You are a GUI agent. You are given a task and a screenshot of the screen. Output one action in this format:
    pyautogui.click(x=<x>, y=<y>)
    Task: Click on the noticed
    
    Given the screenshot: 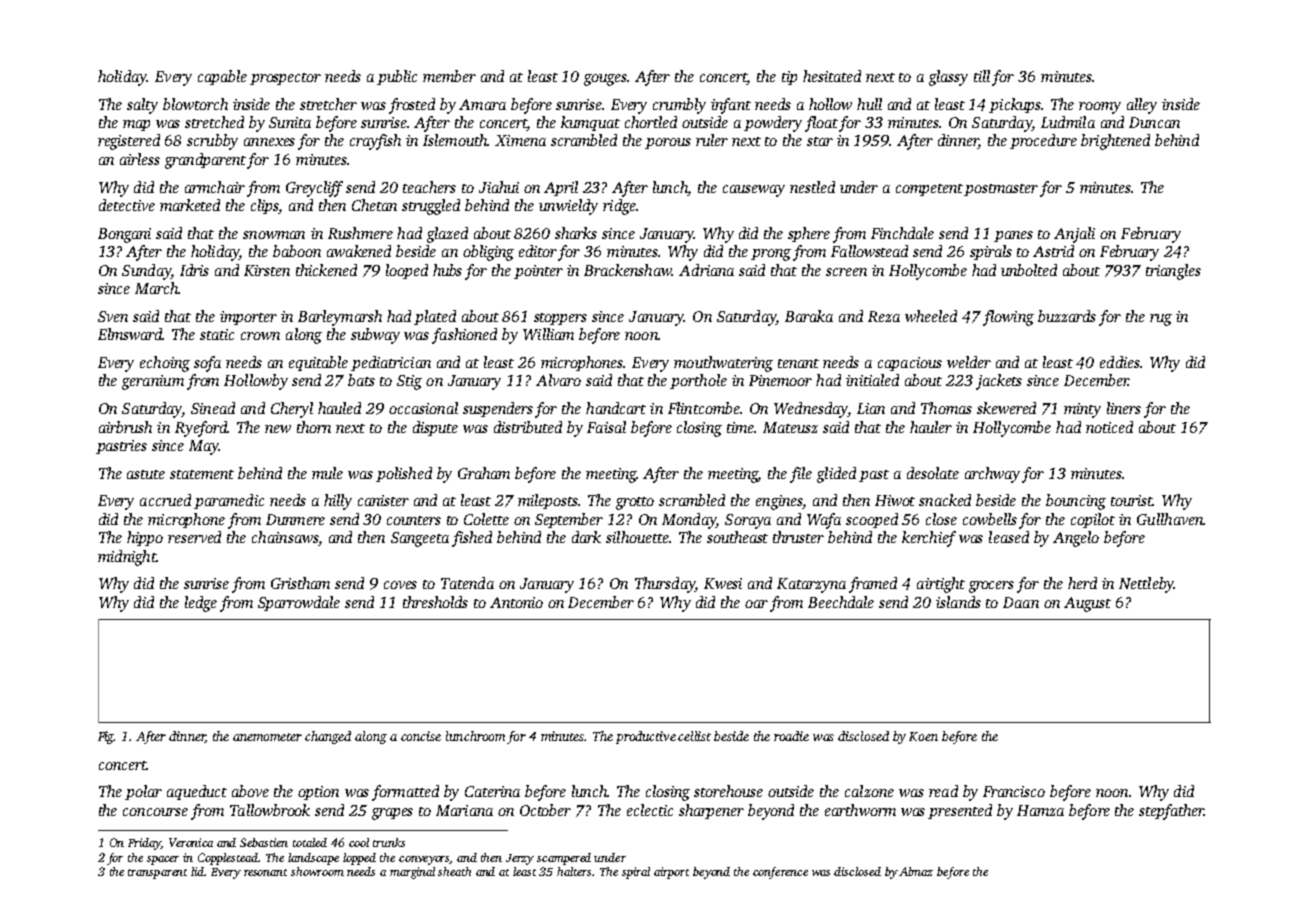 What is the action you would take?
    pyautogui.click(x=1109, y=427)
